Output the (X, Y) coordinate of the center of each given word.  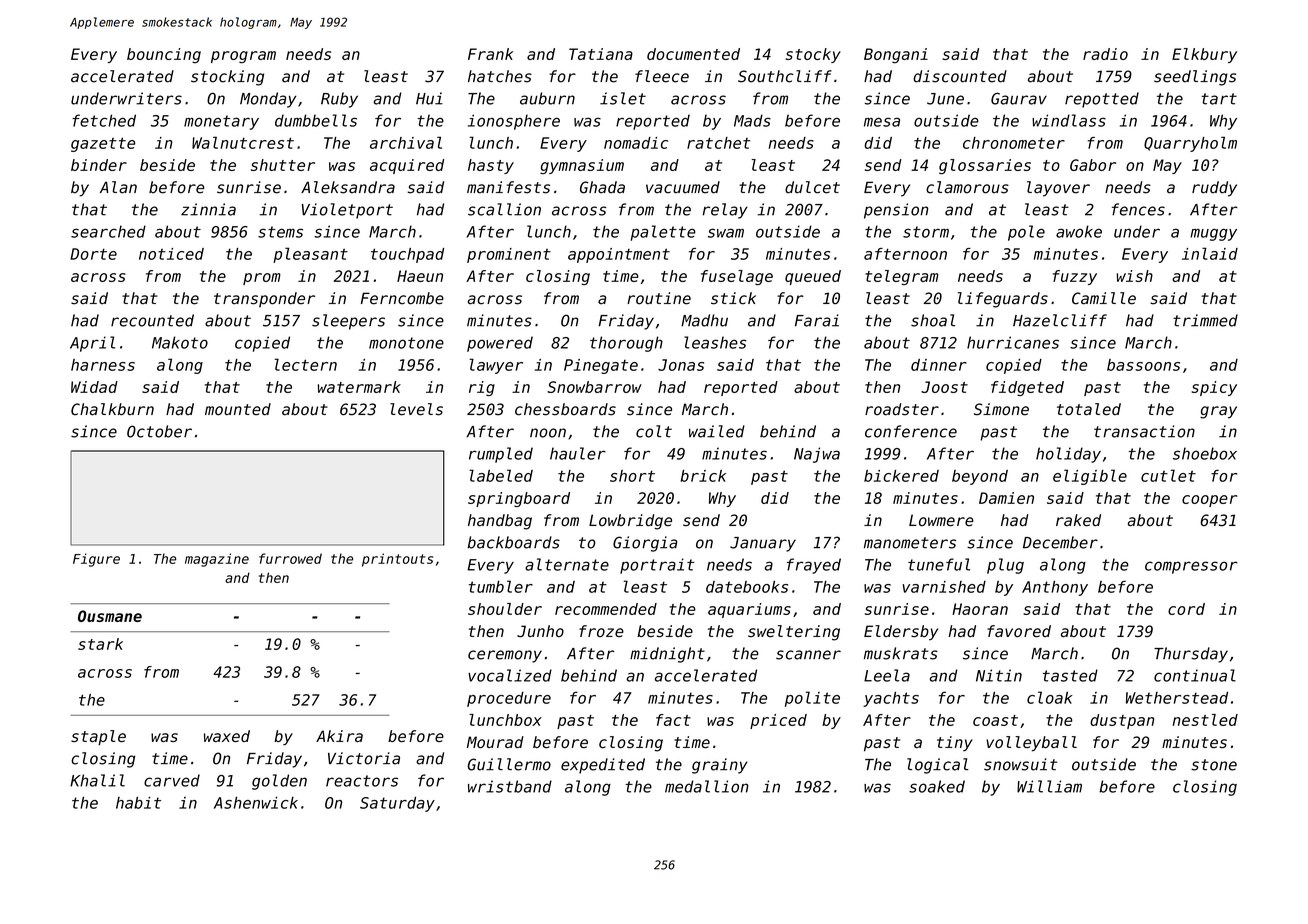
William (1049, 786)
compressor (1191, 567)
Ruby (339, 100)
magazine (217, 560)
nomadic (636, 143)
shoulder (505, 609)
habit (138, 802)
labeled (501, 475)
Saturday (397, 804)
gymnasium (582, 166)
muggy (1213, 234)
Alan (118, 187)
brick (703, 476)
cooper (1210, 501)
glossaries (985, 166)
